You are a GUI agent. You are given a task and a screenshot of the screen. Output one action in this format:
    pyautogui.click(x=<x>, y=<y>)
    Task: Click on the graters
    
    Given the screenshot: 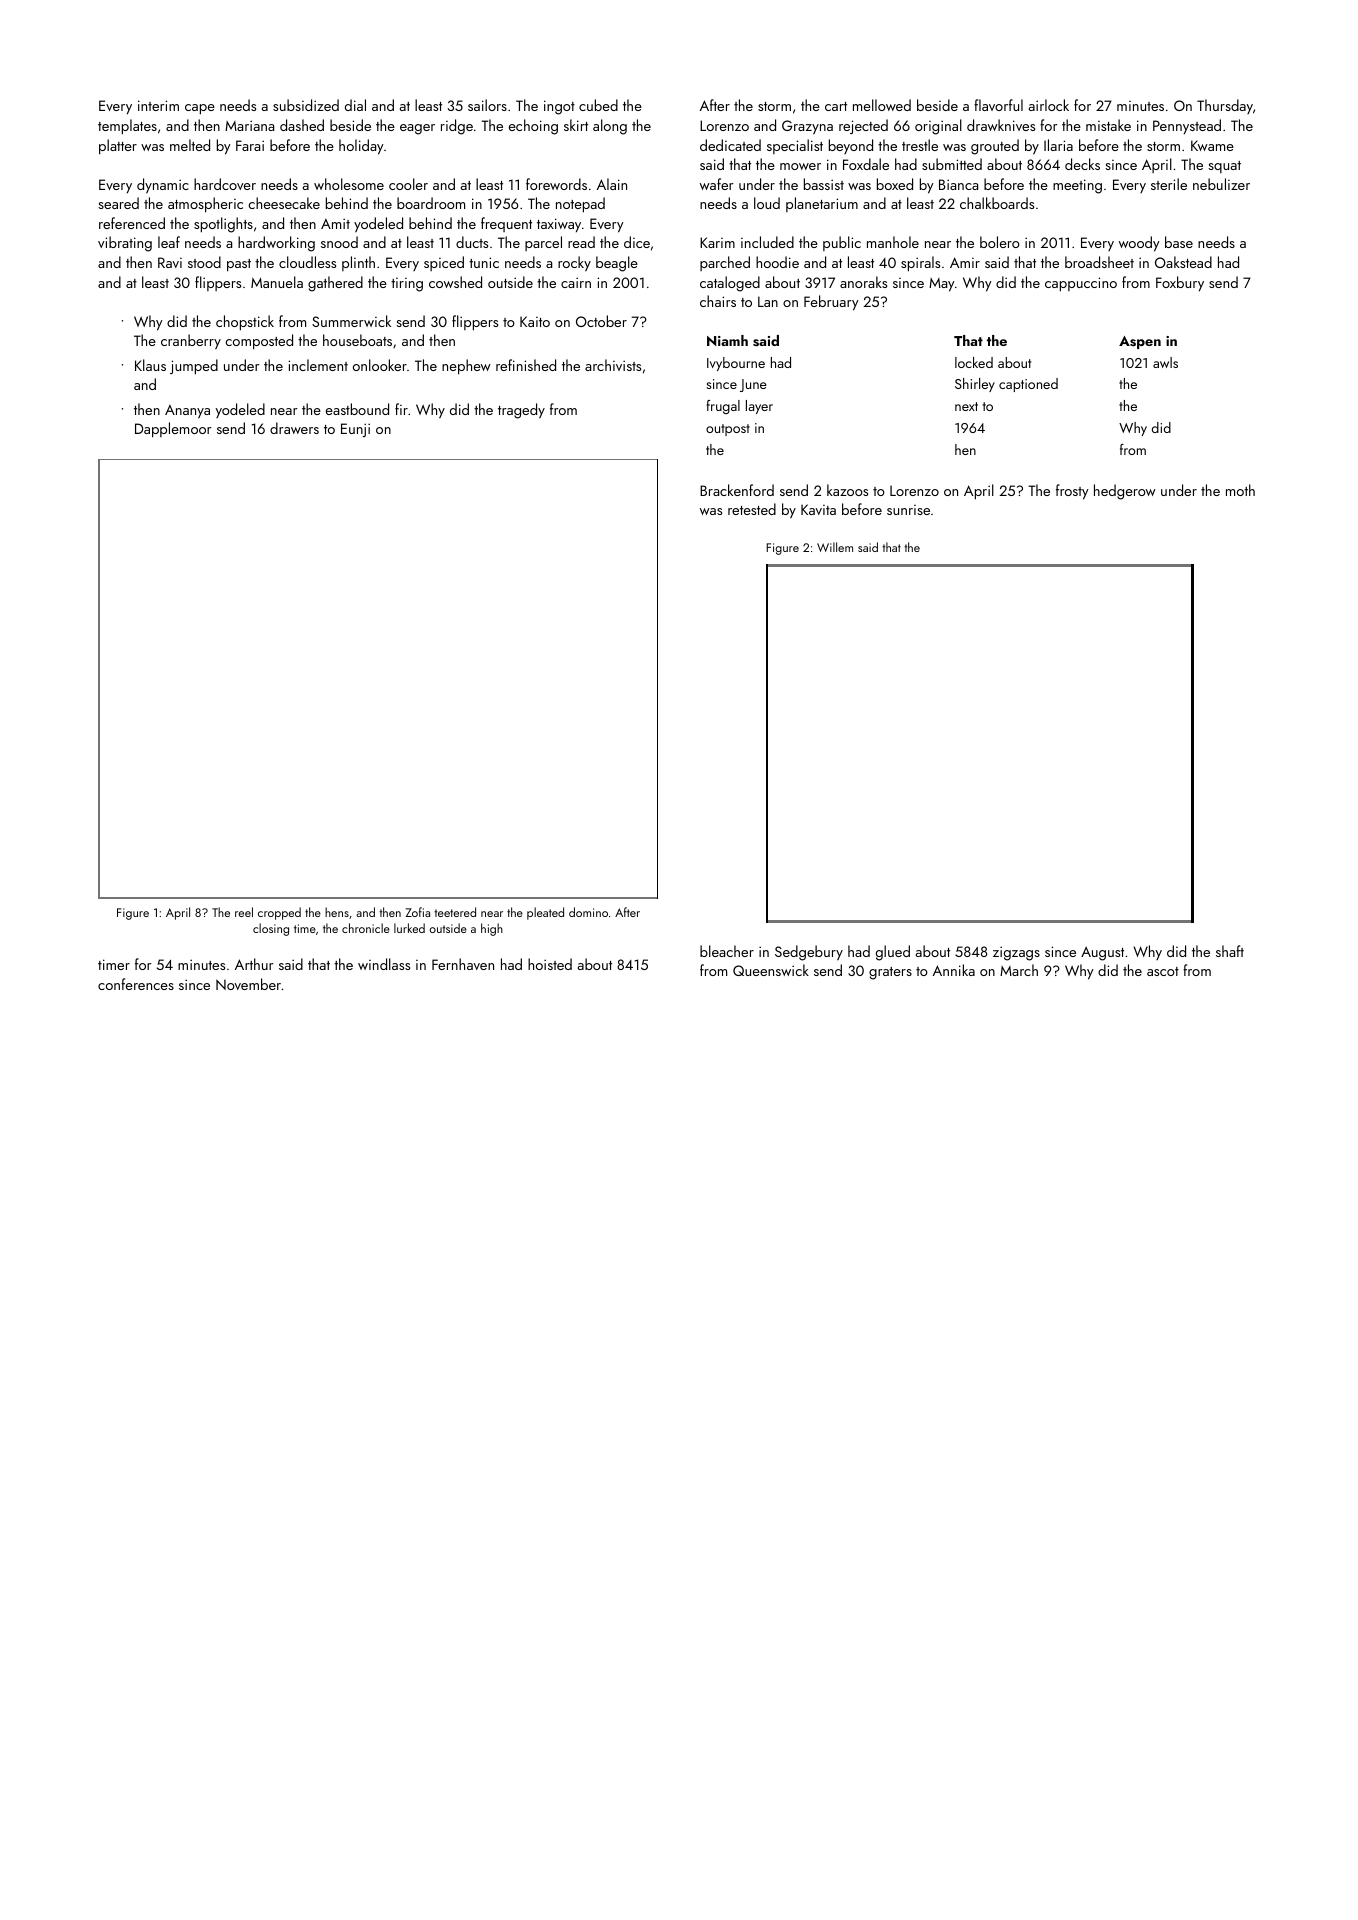 What is the action you would take?
    pyautogui.click(x=890, y=973)
